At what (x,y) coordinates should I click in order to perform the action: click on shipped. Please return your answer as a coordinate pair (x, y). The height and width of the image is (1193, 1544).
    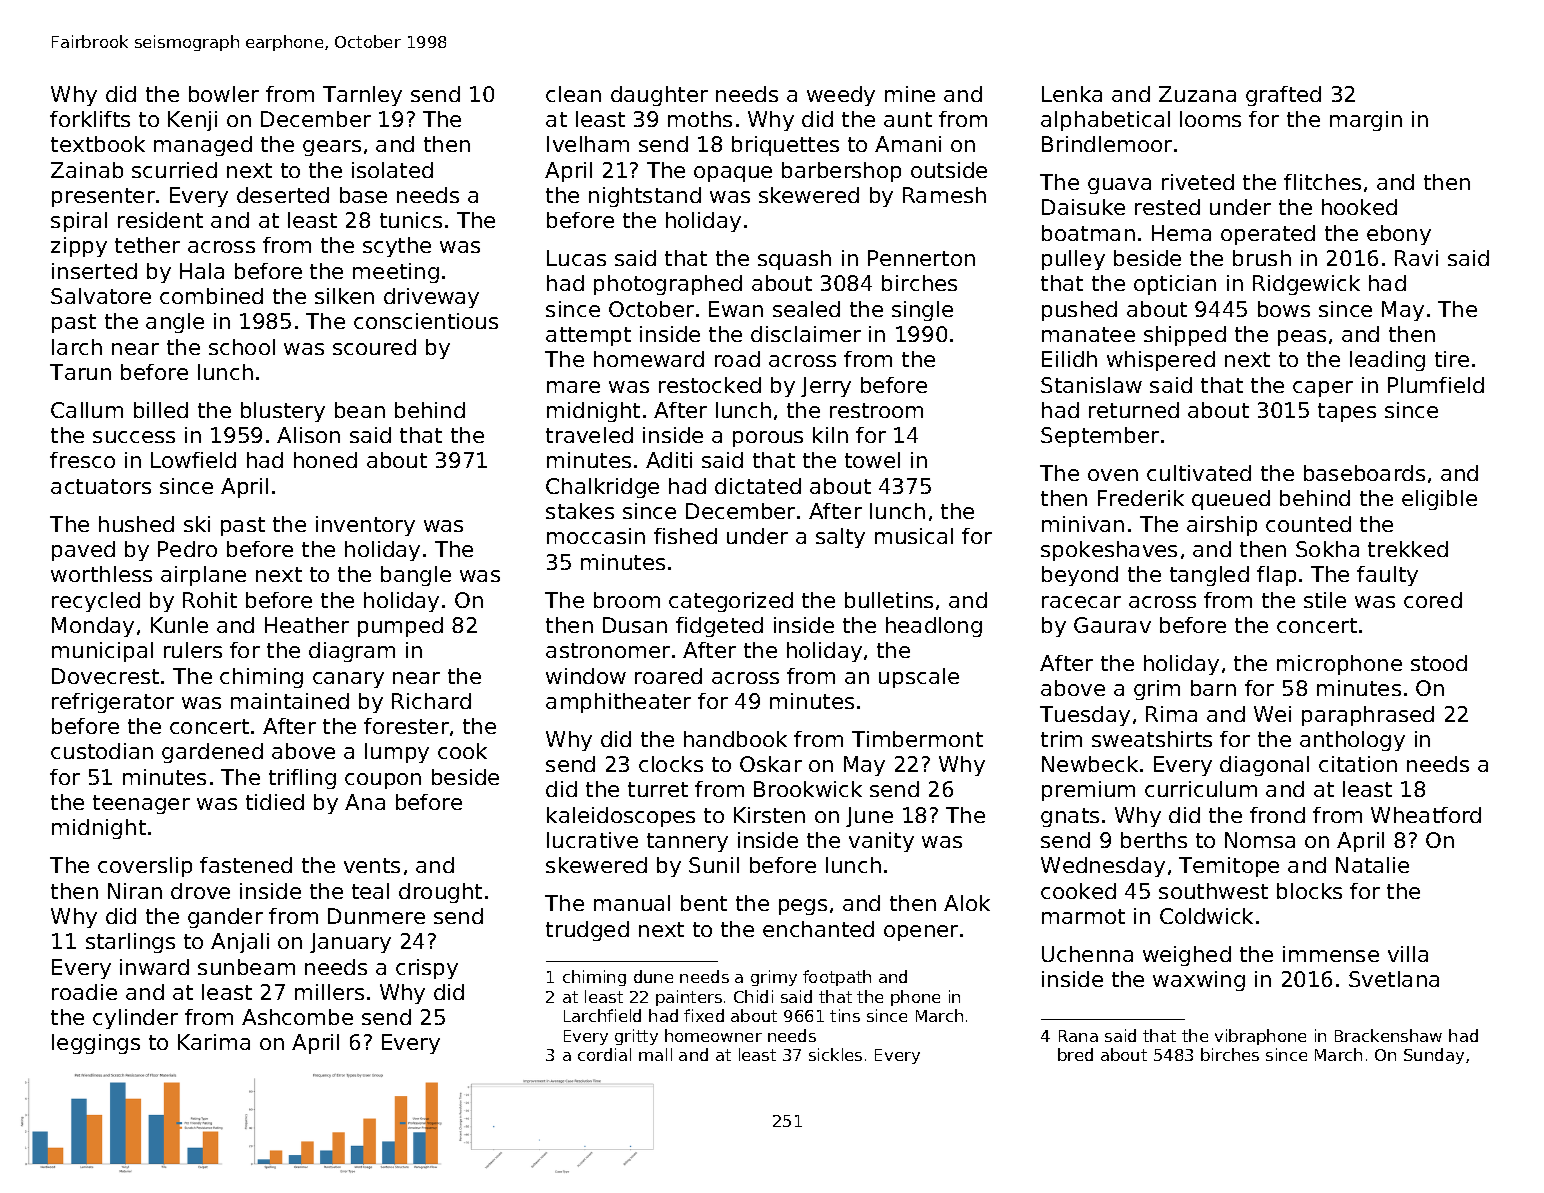
    Looking at the image, I should click on (1185, 336).
